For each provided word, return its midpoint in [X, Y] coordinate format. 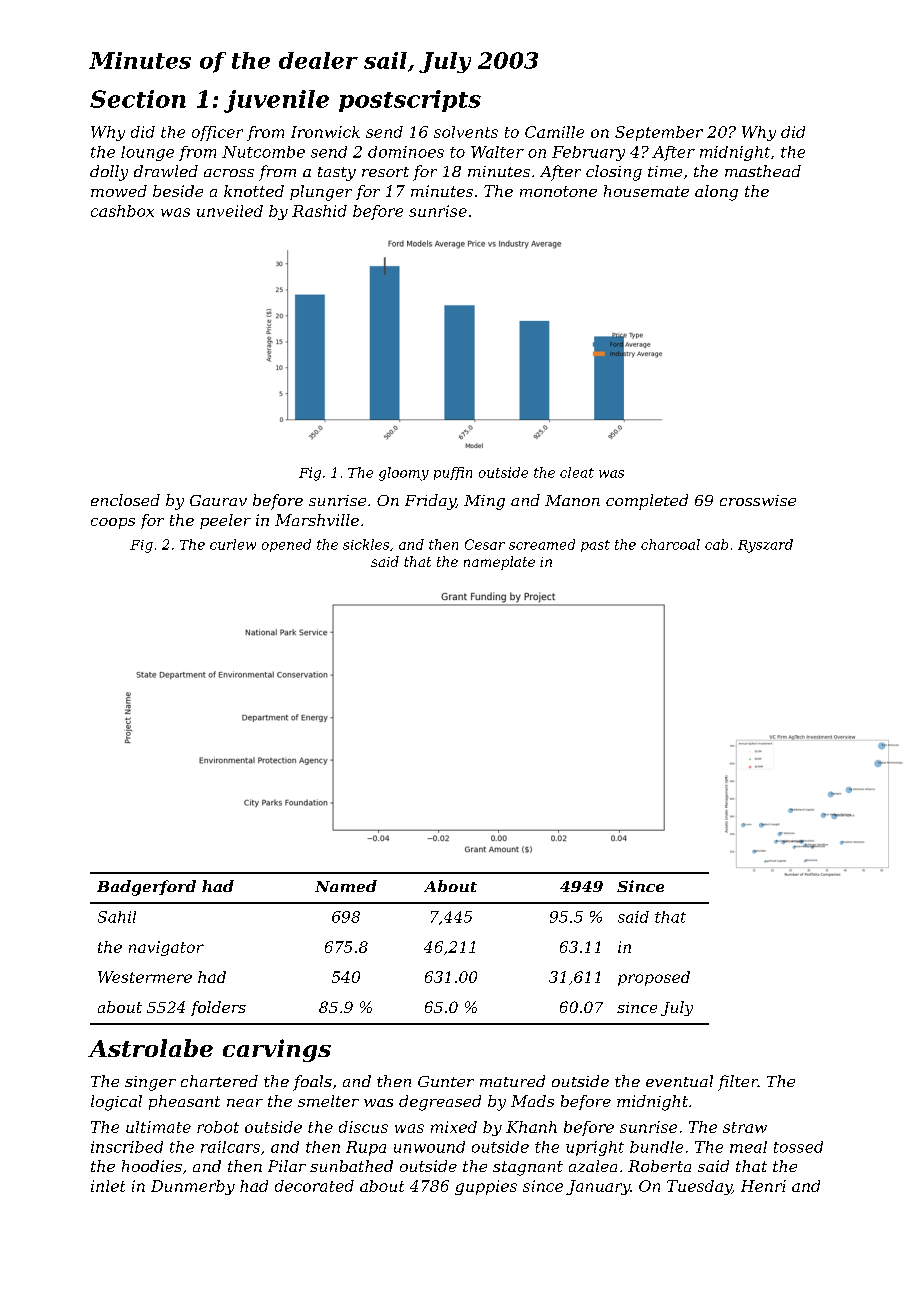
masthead [763, 171]
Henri [763, 1186]
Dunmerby [193, 1187]
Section [138, 99]
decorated [314, 1186]
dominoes [406, 152]
